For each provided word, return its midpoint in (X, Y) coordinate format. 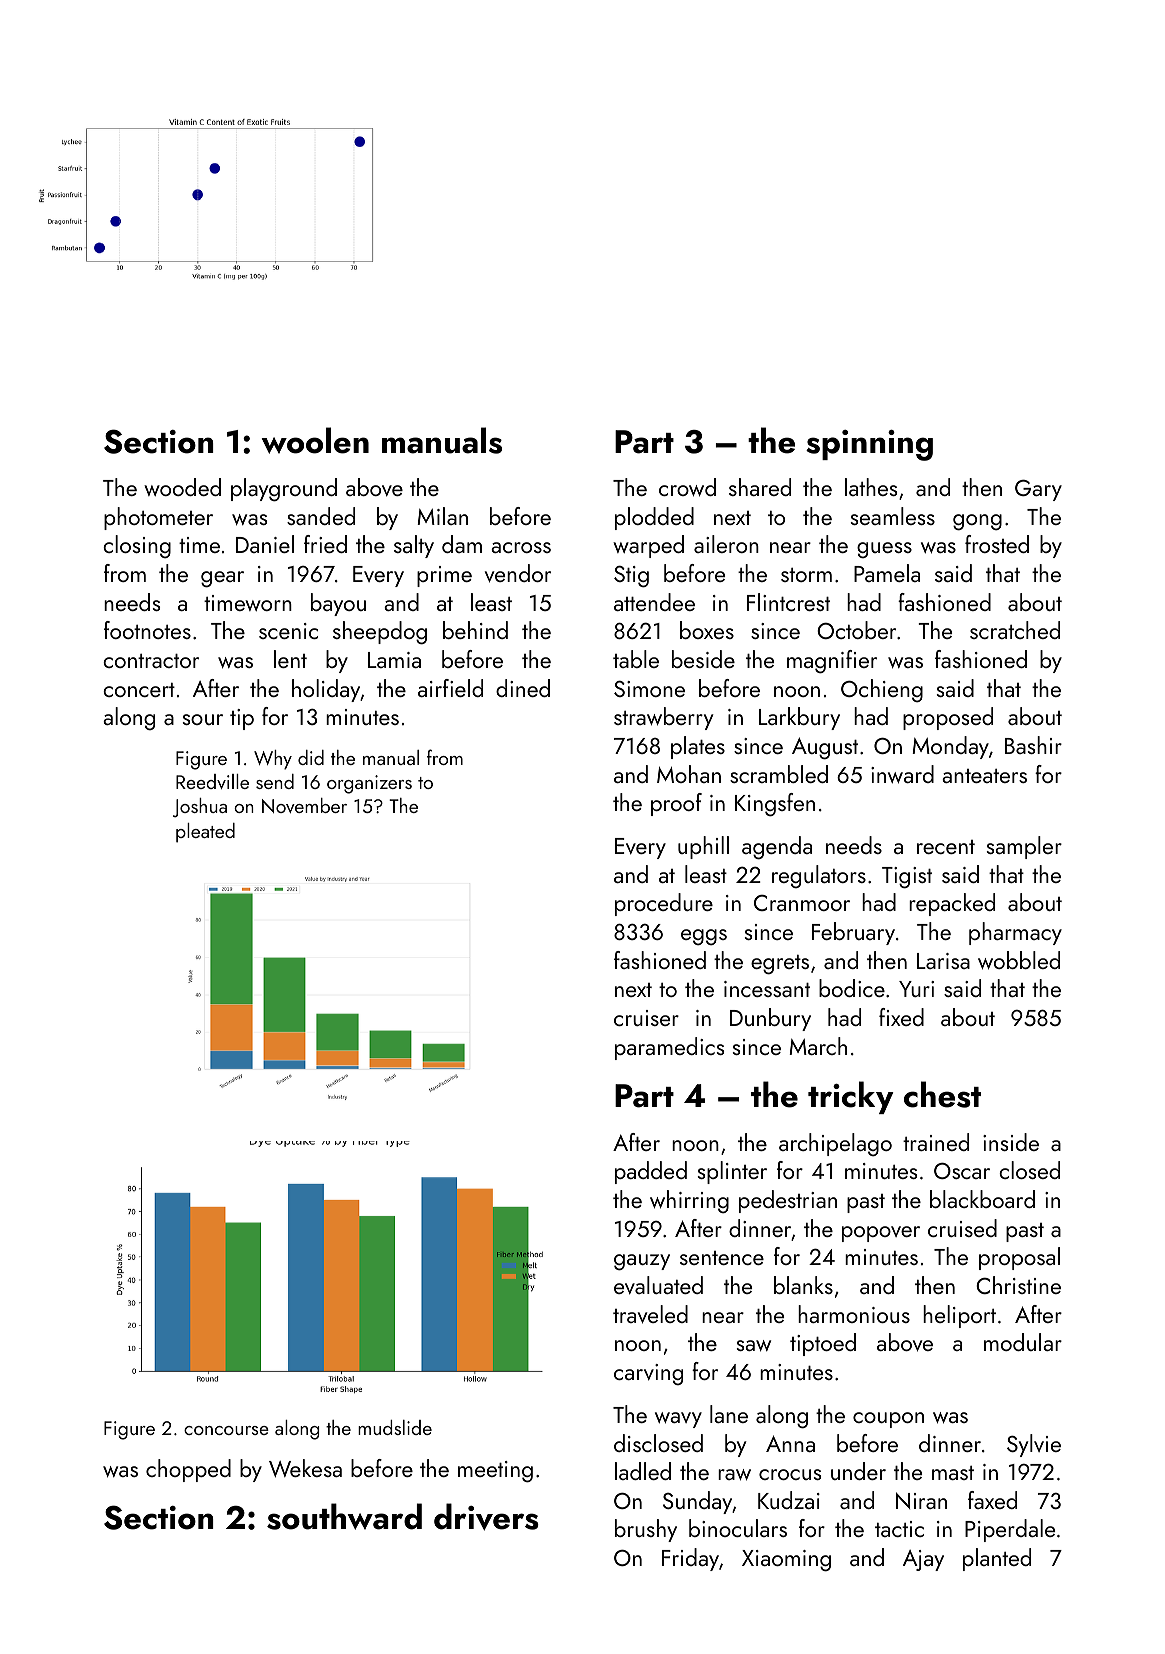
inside (1011, 1142)
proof (676, 804)
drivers (486, 1517)
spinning (869, 445)
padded (651, 1172)
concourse (226, 1430)
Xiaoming (786, 1561)
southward (344, 1516)
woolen (315, 440)
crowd (687, 487)
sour (203, 719)
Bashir (1033, 745)
